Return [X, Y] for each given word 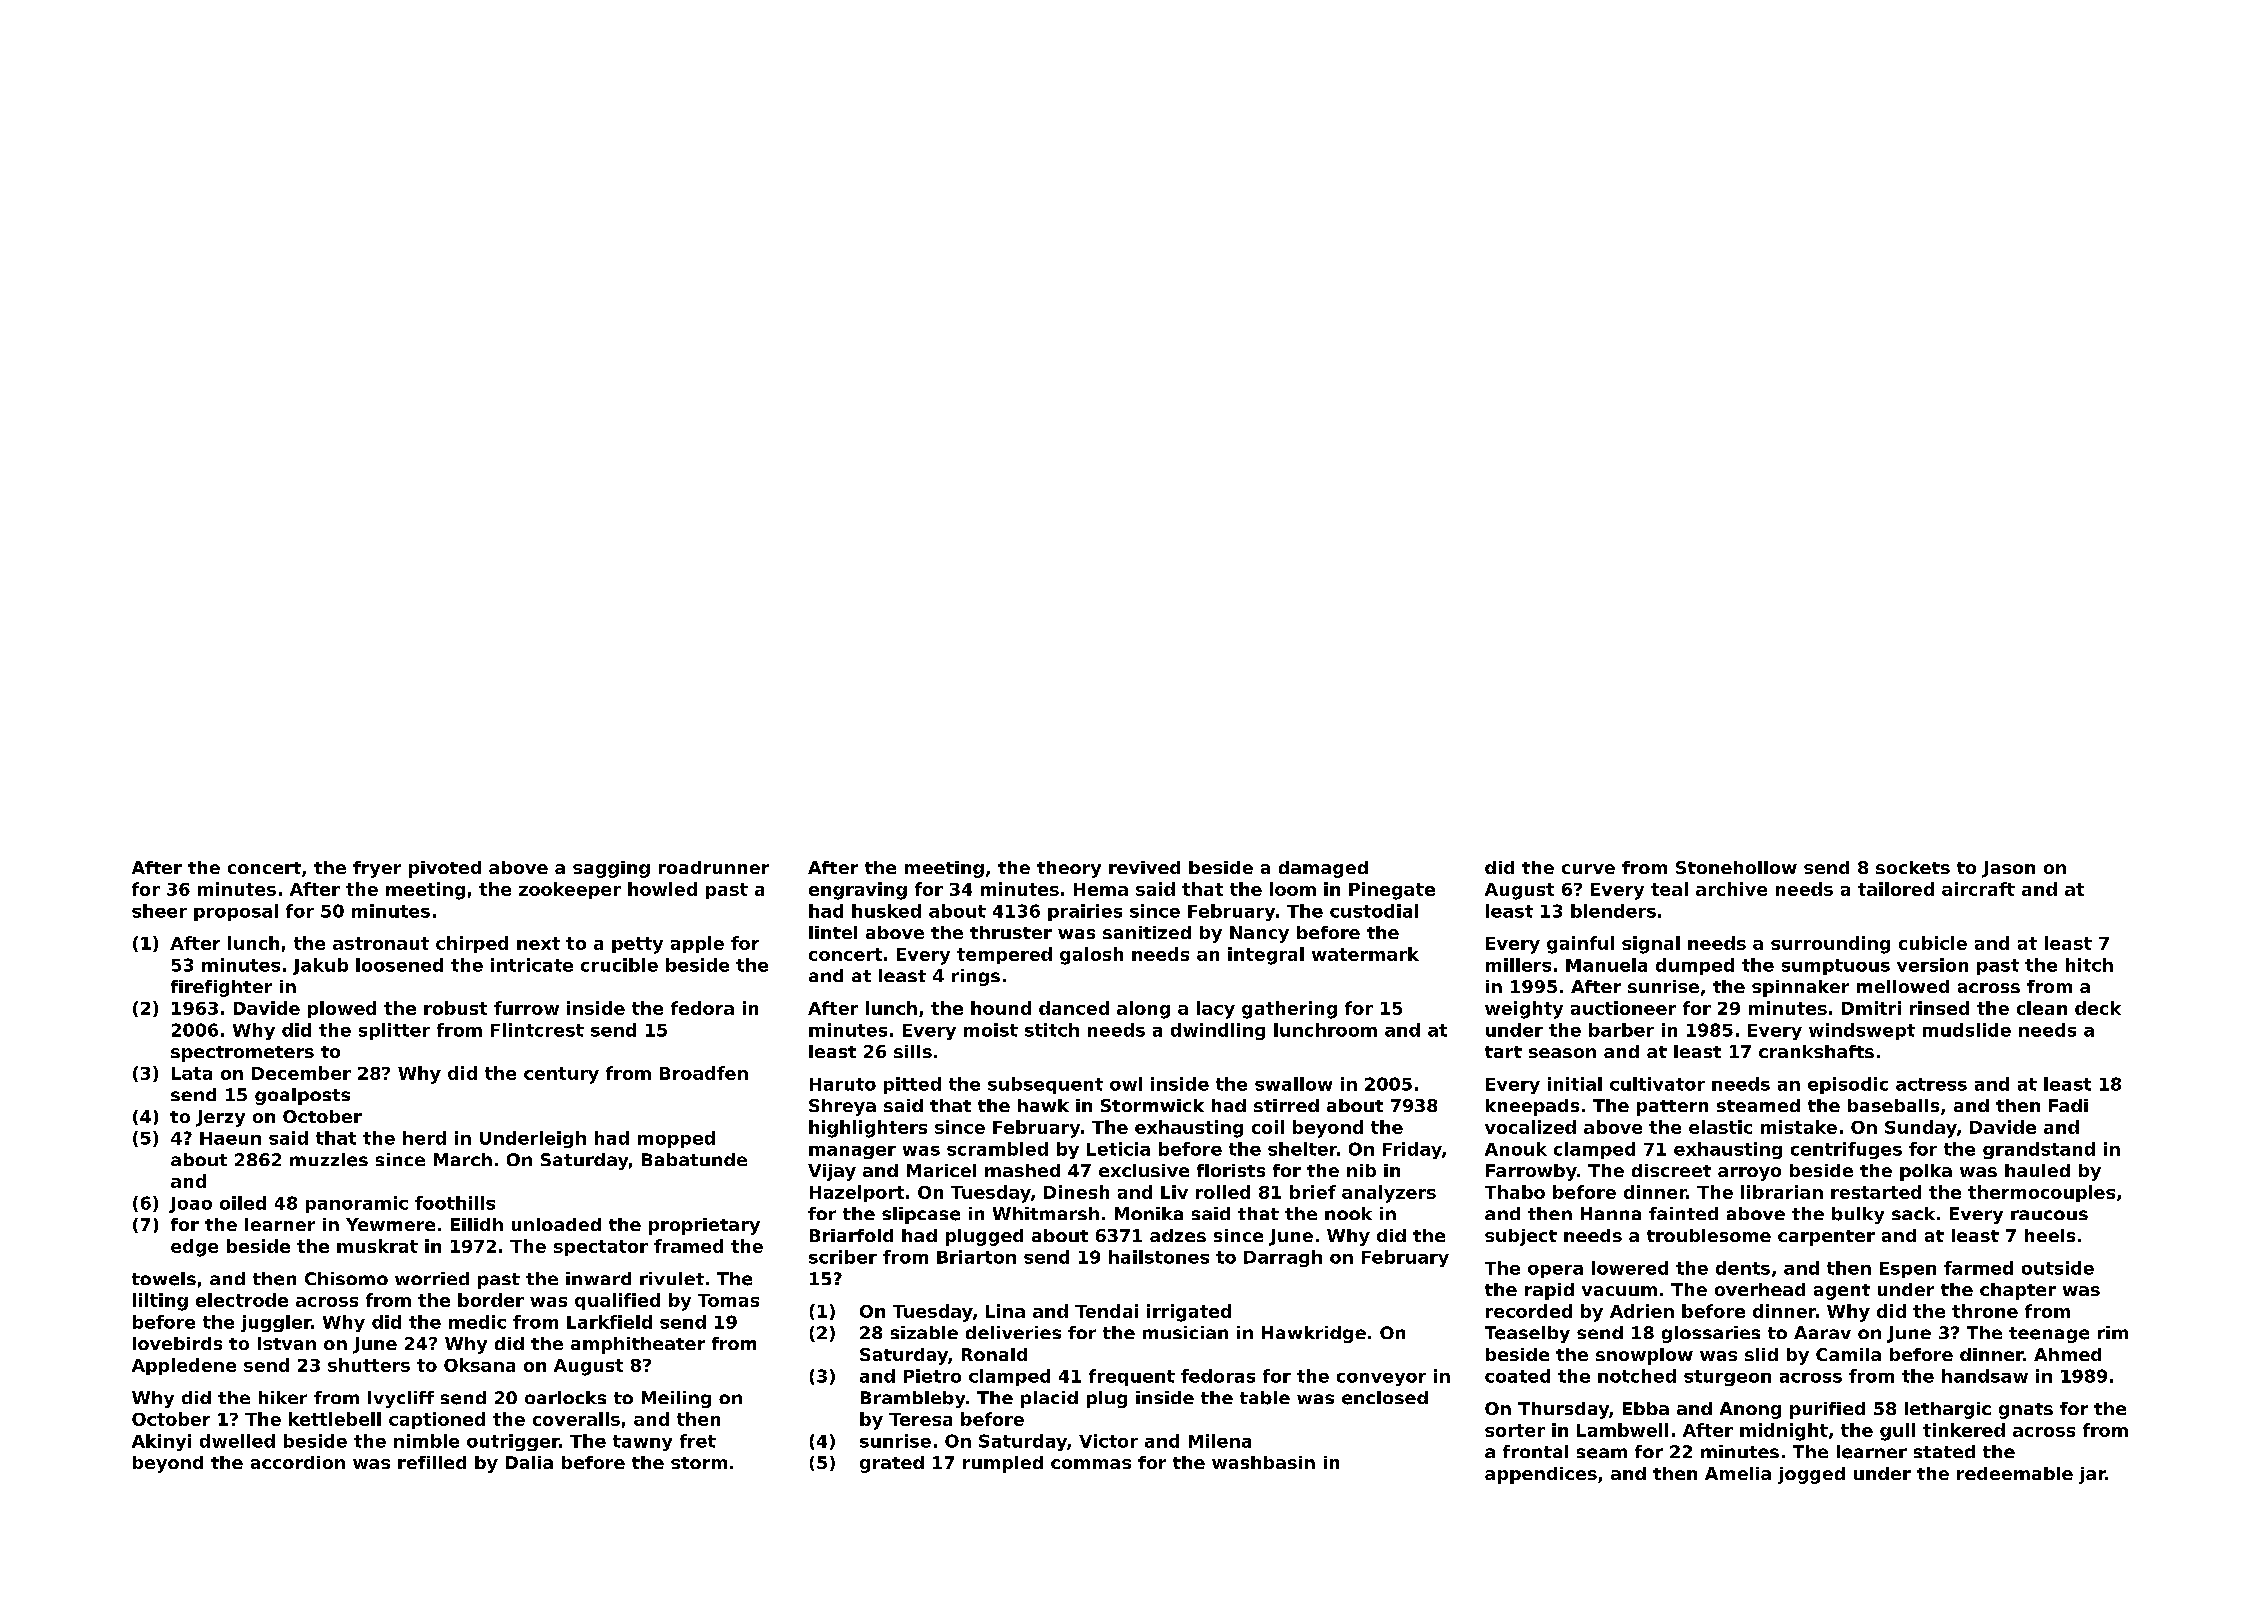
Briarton [976, 1257]
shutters [369, 1365]
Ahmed [2067, 1354]
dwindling [1218, 1031]
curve [1588, 869]
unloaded [556, 1224]
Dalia [529, 1462]
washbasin [1263, 1462]
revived [1144, 867]
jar [2092, 1475]
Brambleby [913, 1399]
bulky [1858, 1215]
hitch [2089, 965]
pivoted [445, 869]
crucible [619, 965]
